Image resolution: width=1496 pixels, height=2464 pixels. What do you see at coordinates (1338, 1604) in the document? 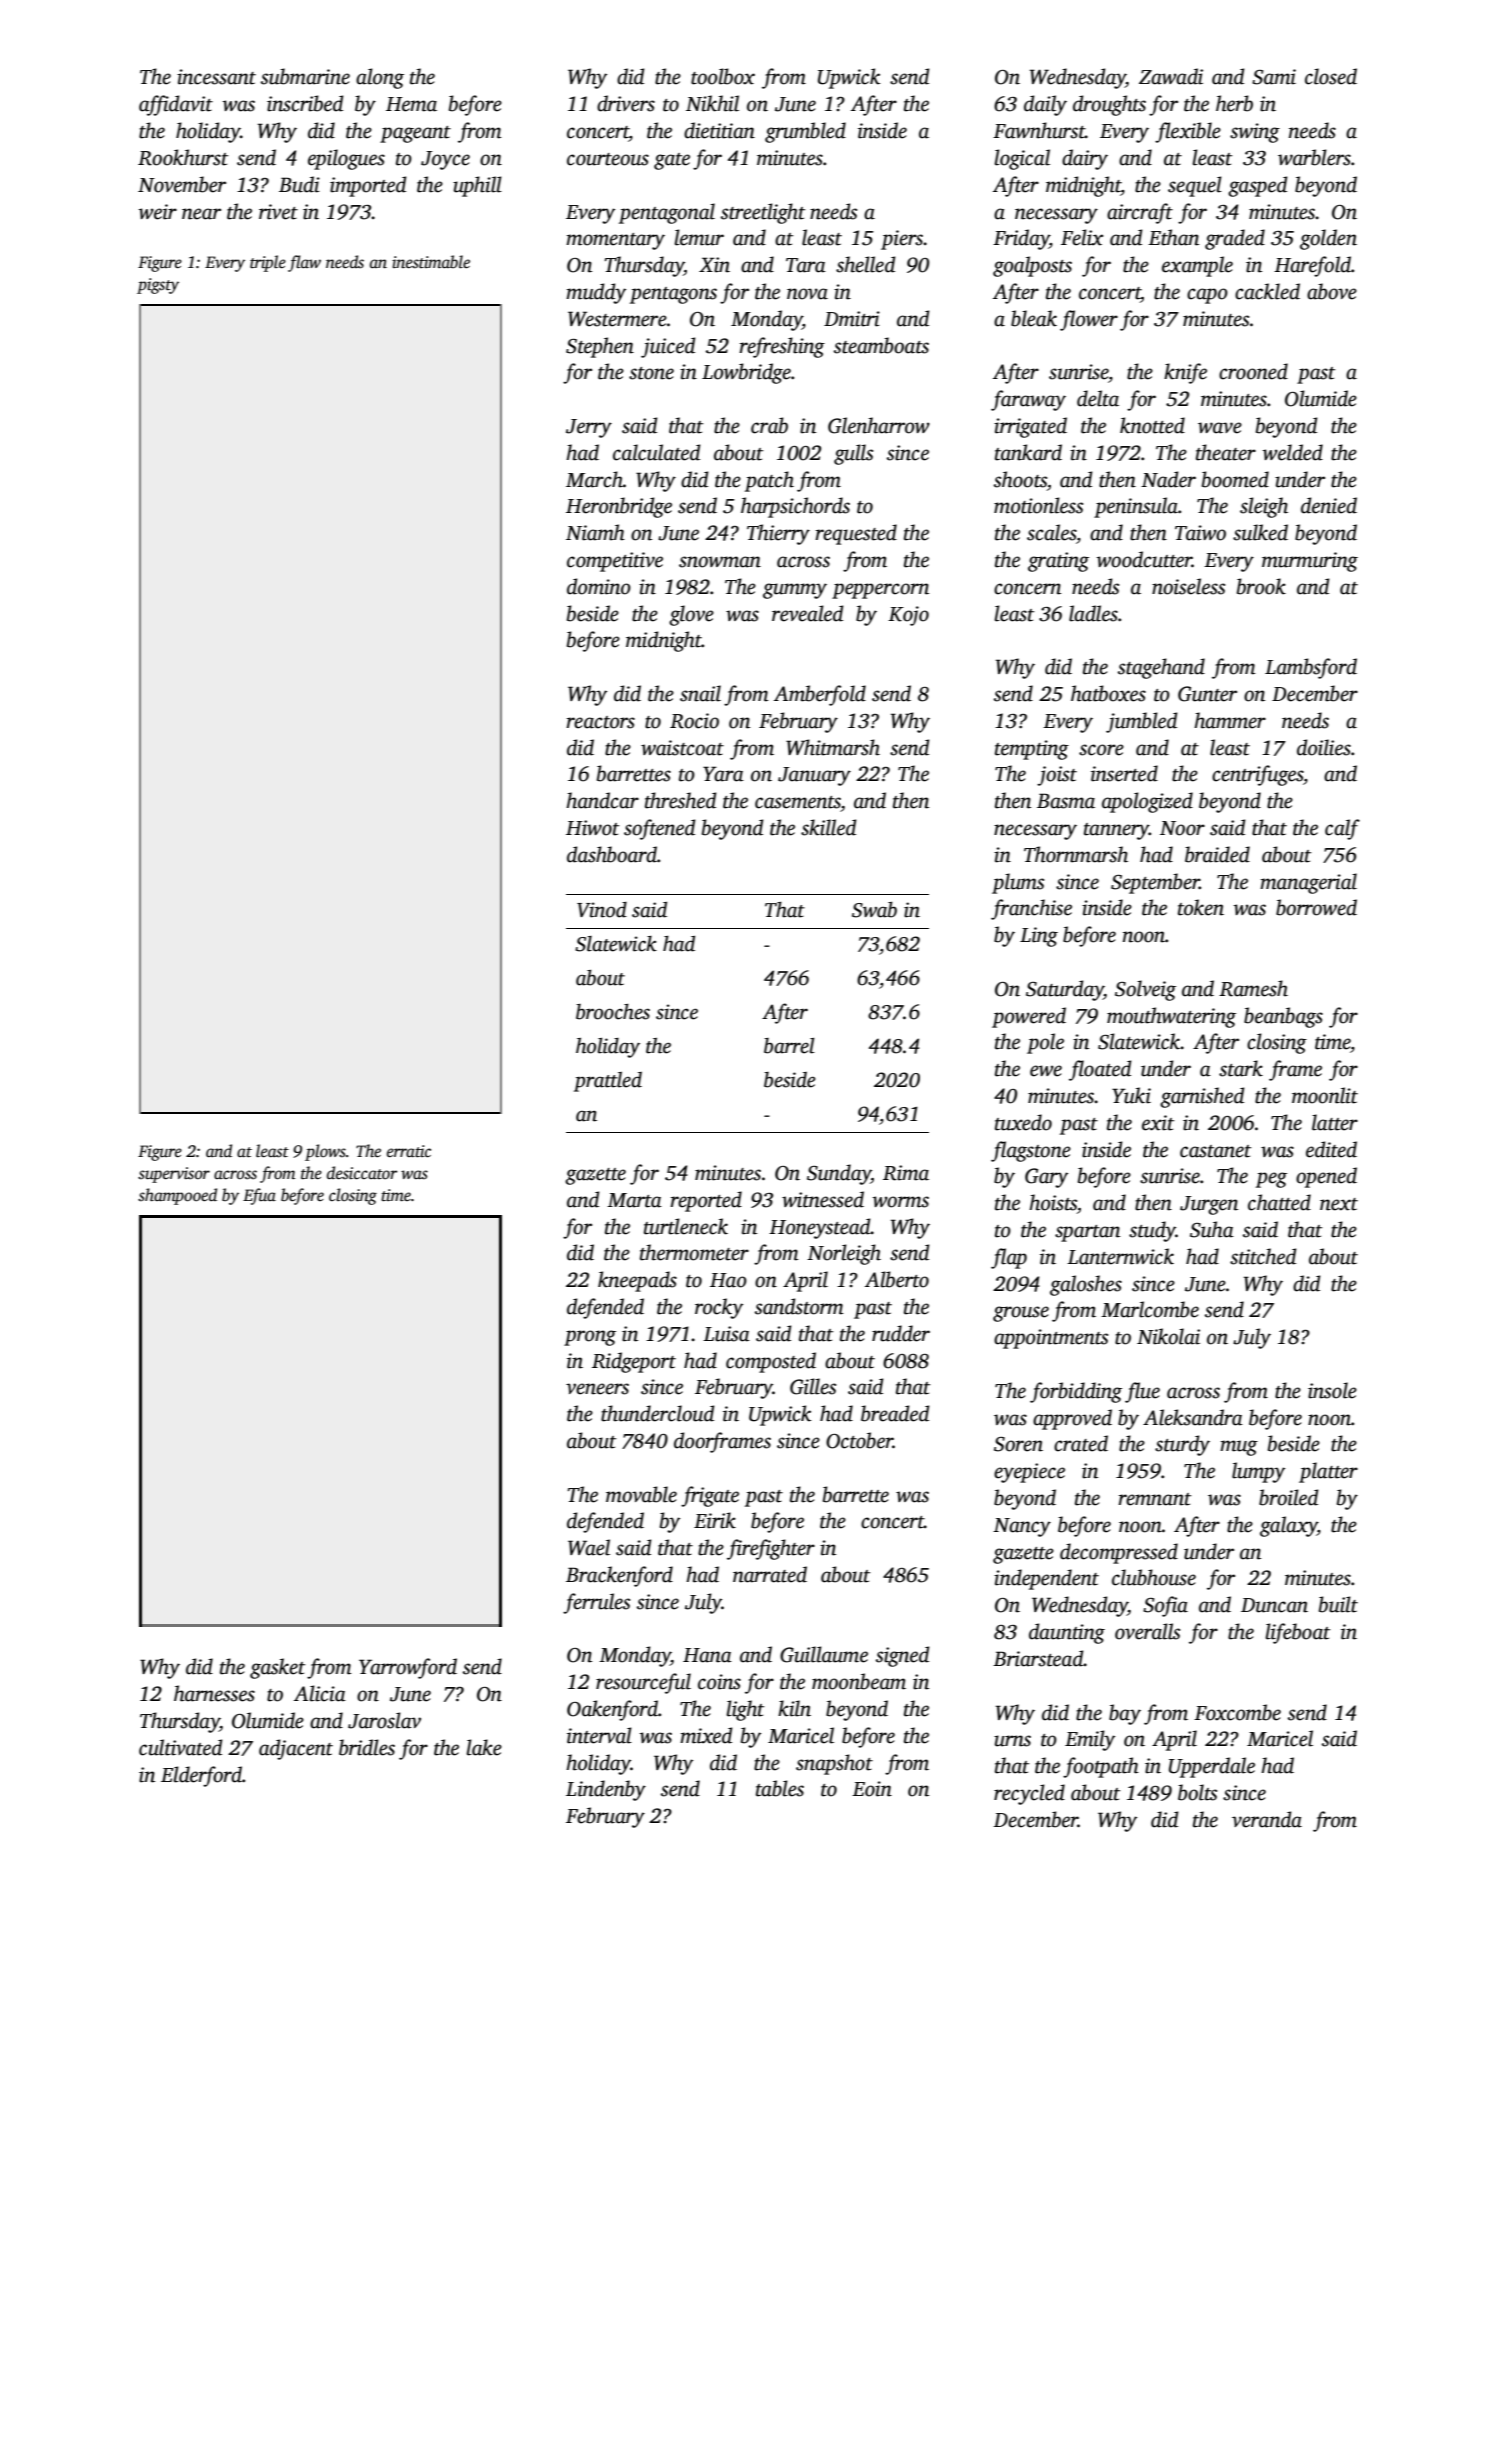
I see `built` at bounding box center [1338, 1604].
